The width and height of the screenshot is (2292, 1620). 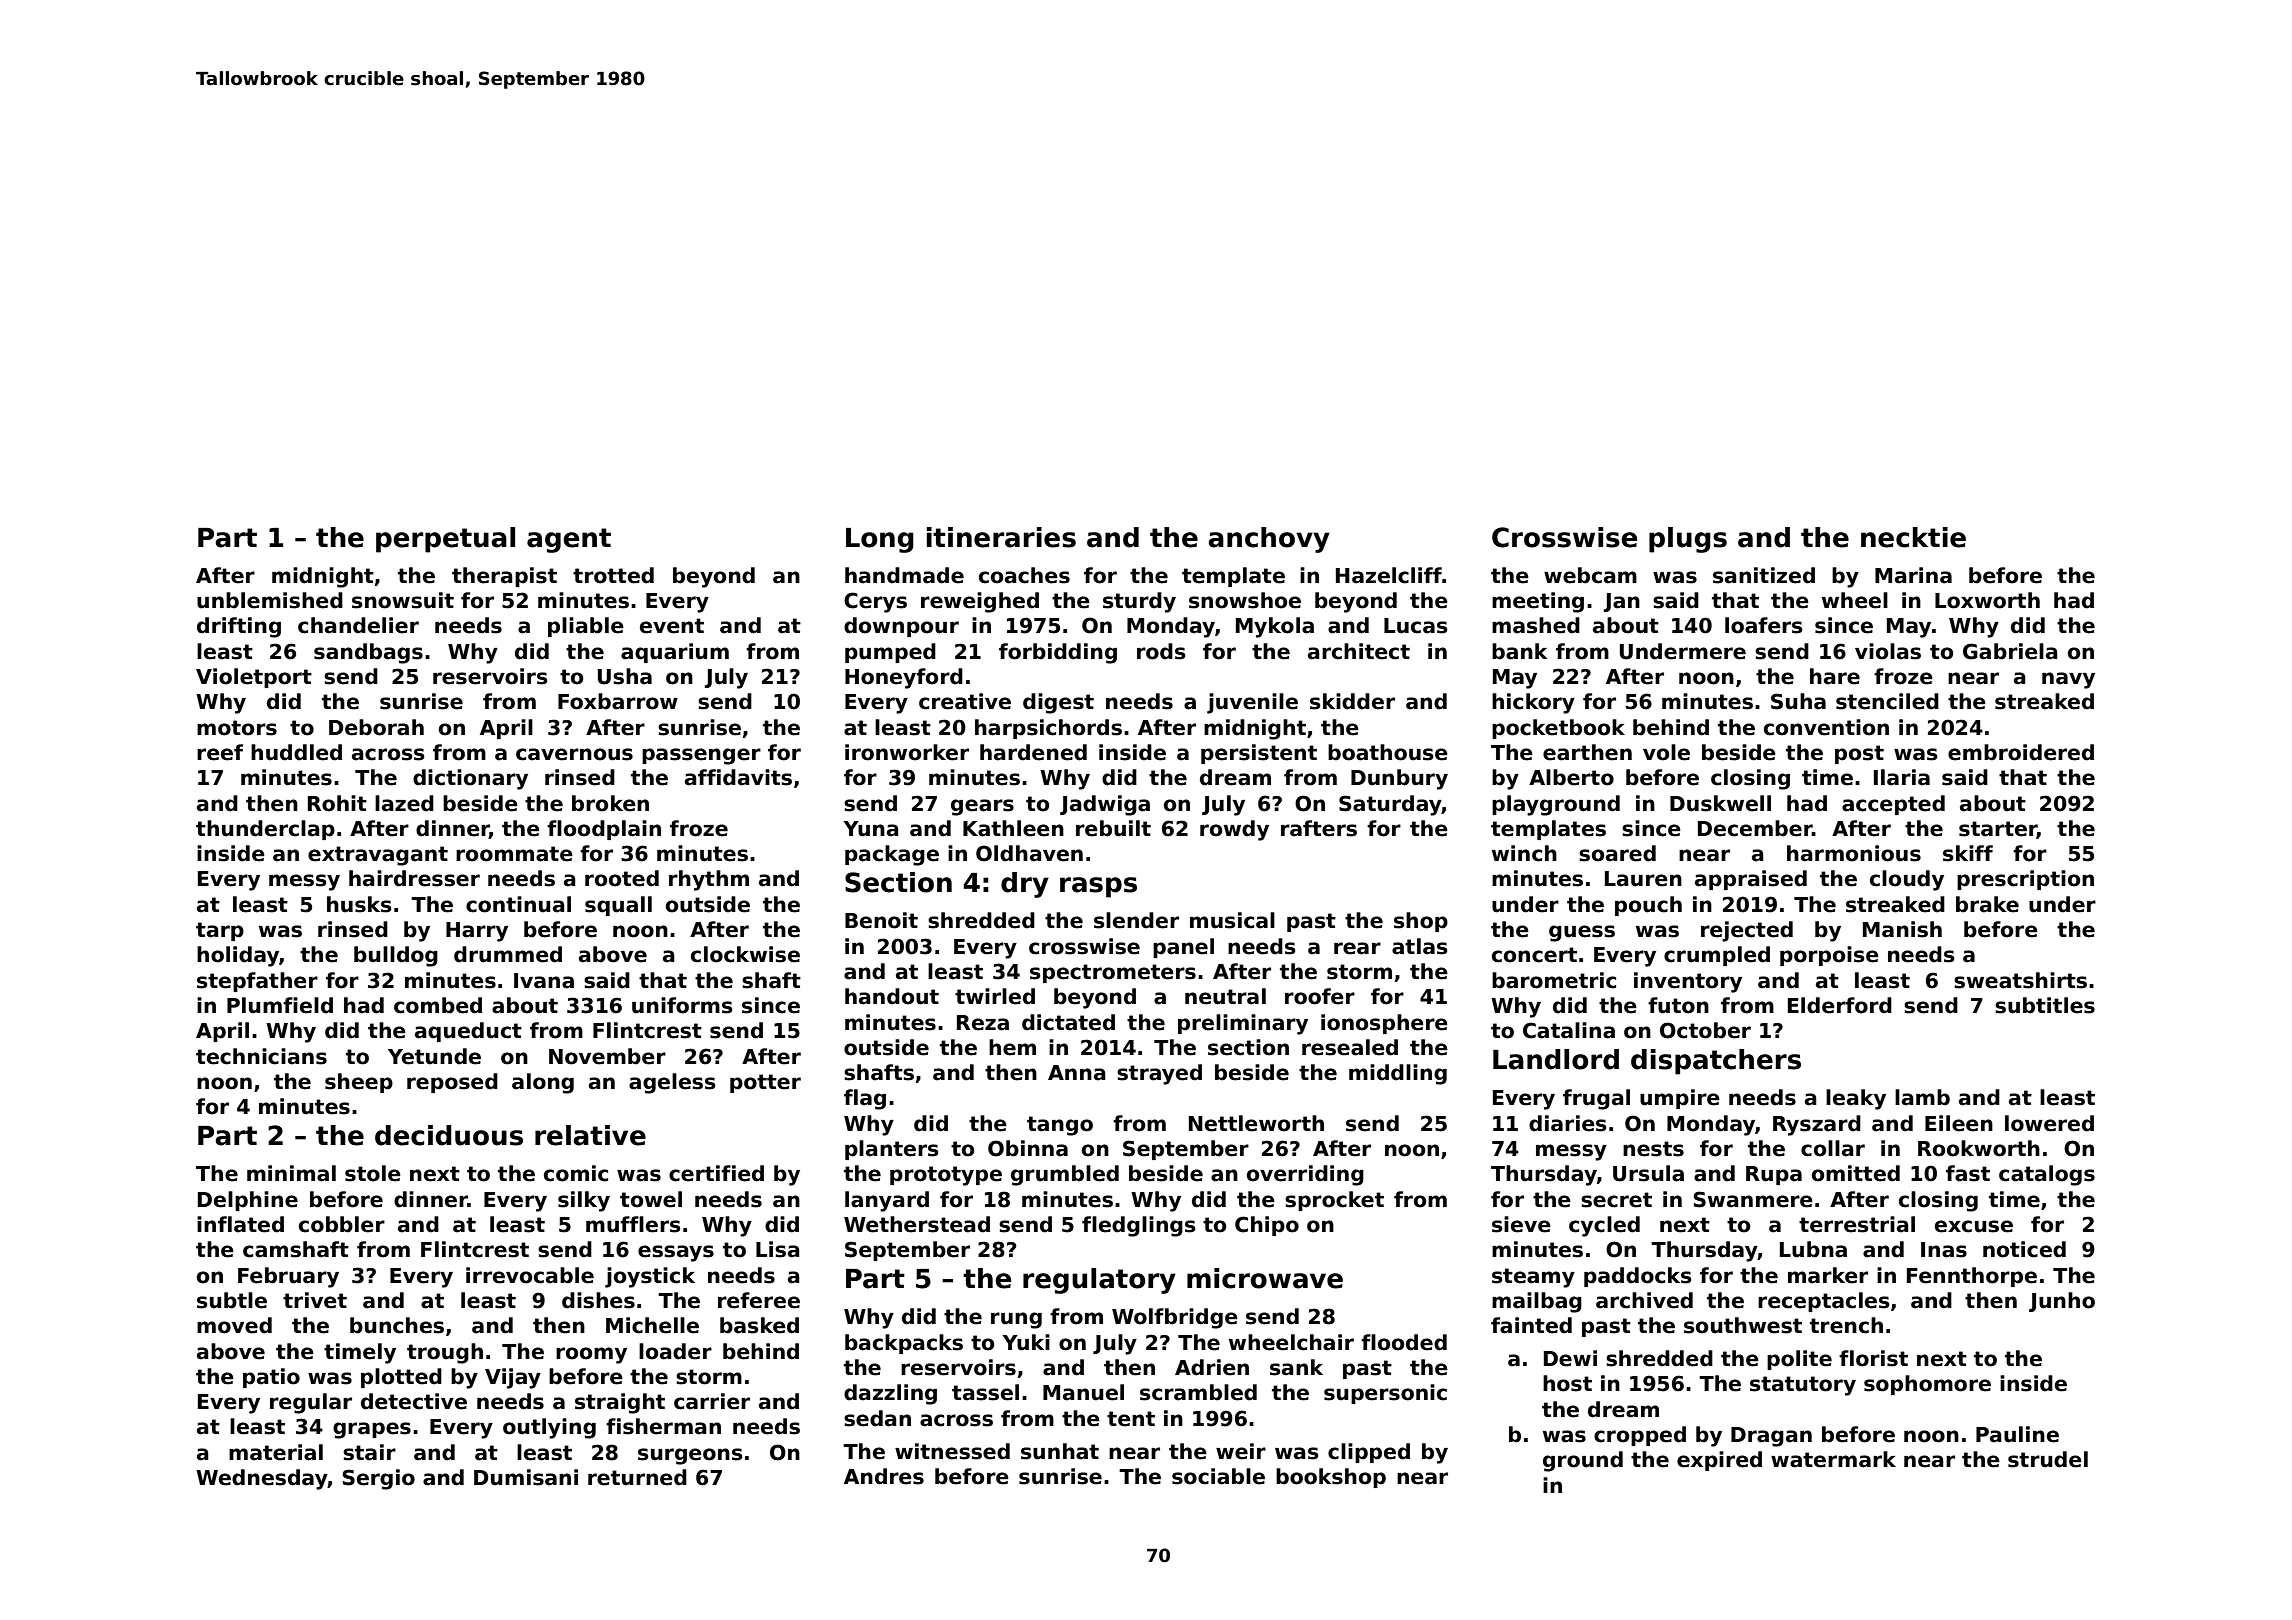 I want to click on soared, so click(x=1617, y=853).
